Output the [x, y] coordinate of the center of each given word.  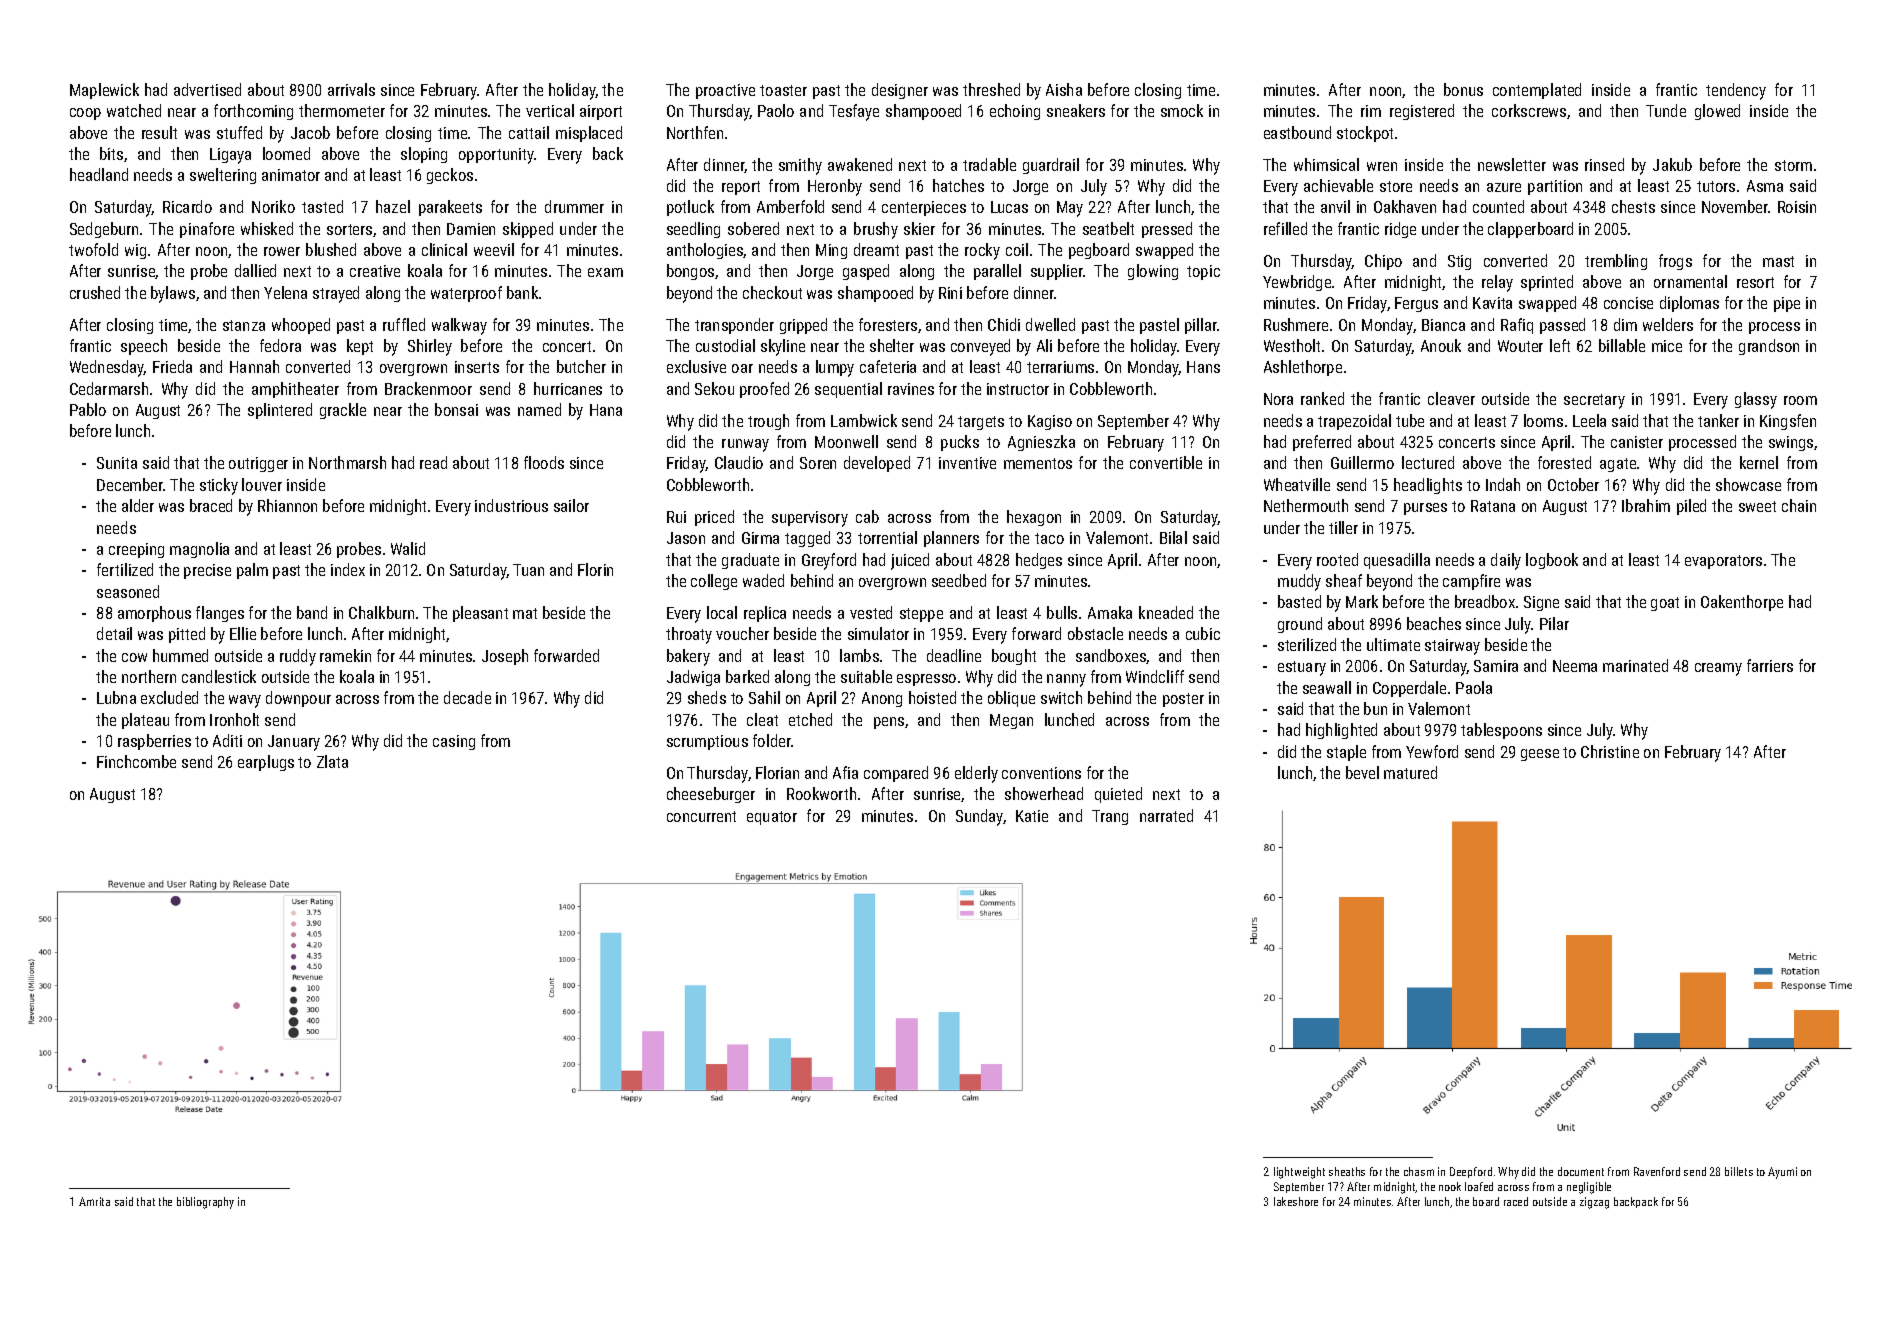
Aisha [1064, 89]
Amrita [94, 1201]
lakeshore [1296, 1201]
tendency [1736, 91]
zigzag [1594, 1203]
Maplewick [104, 91]
